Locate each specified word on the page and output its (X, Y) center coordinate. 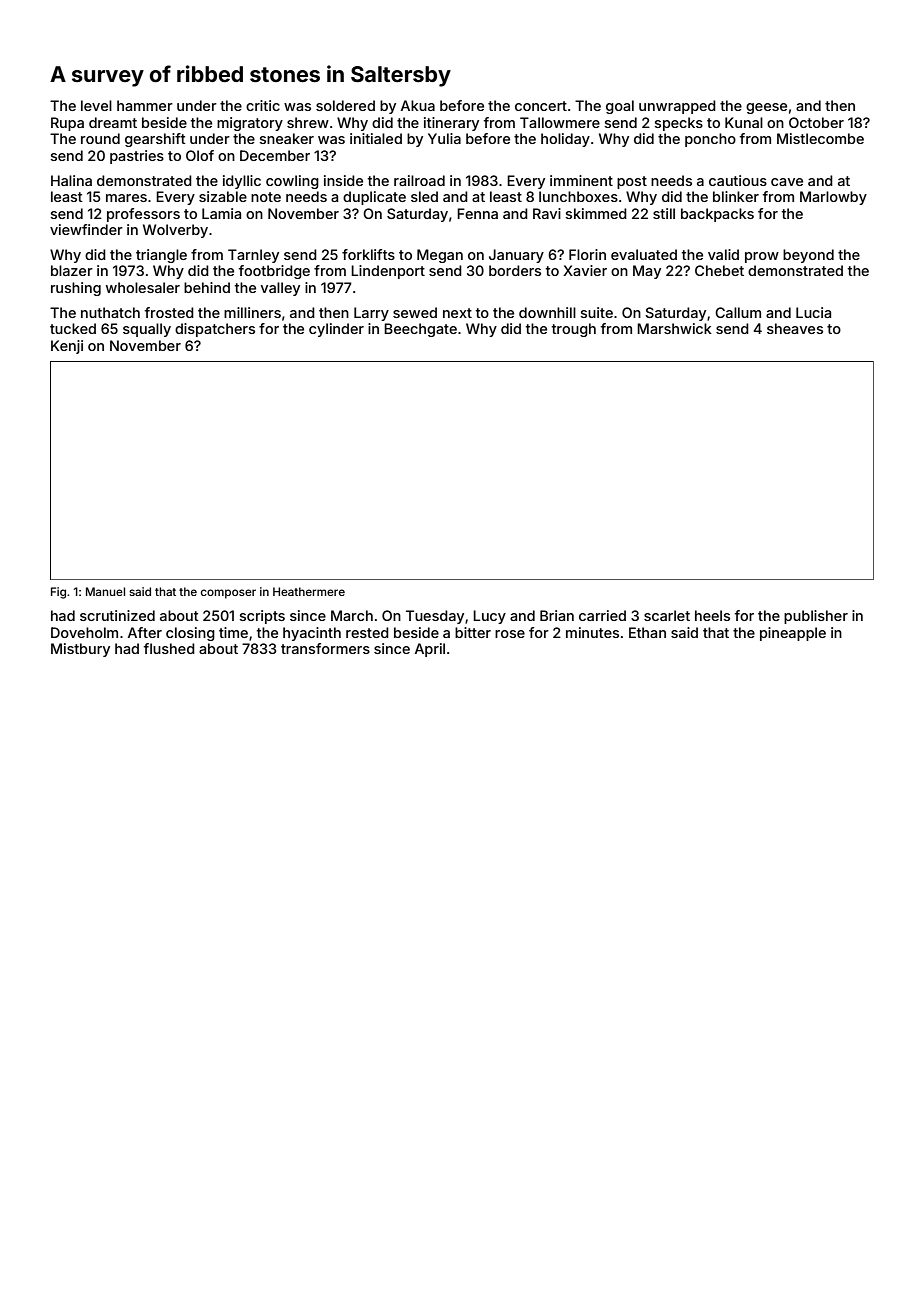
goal (620, 107)
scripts (262, 617)
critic (263, 105)
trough (574, 330)
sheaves (795, 328)
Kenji (67, 347)
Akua (418, 105)
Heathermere (309, 591)
